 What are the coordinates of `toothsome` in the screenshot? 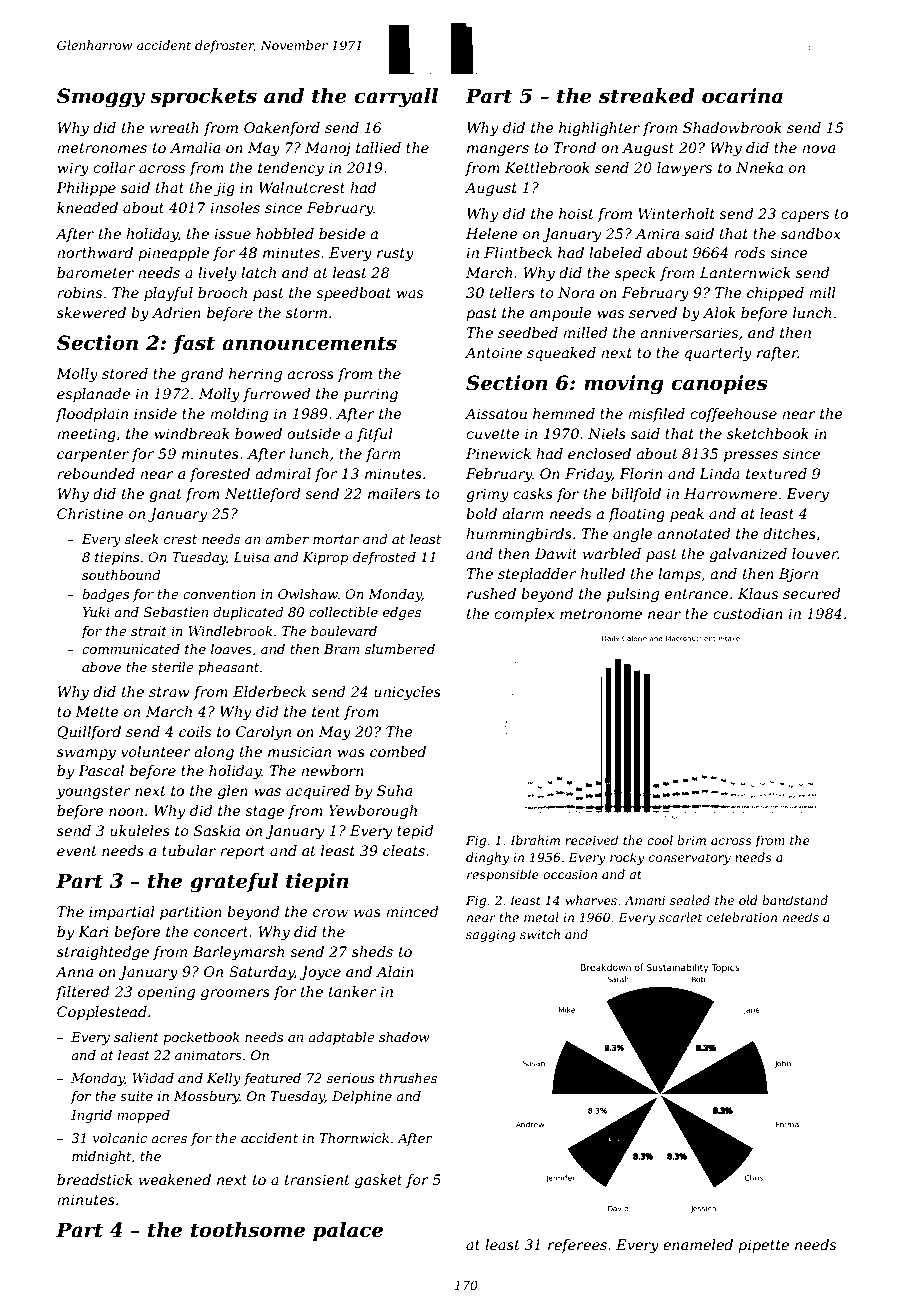 It's located at (248, 1230).
